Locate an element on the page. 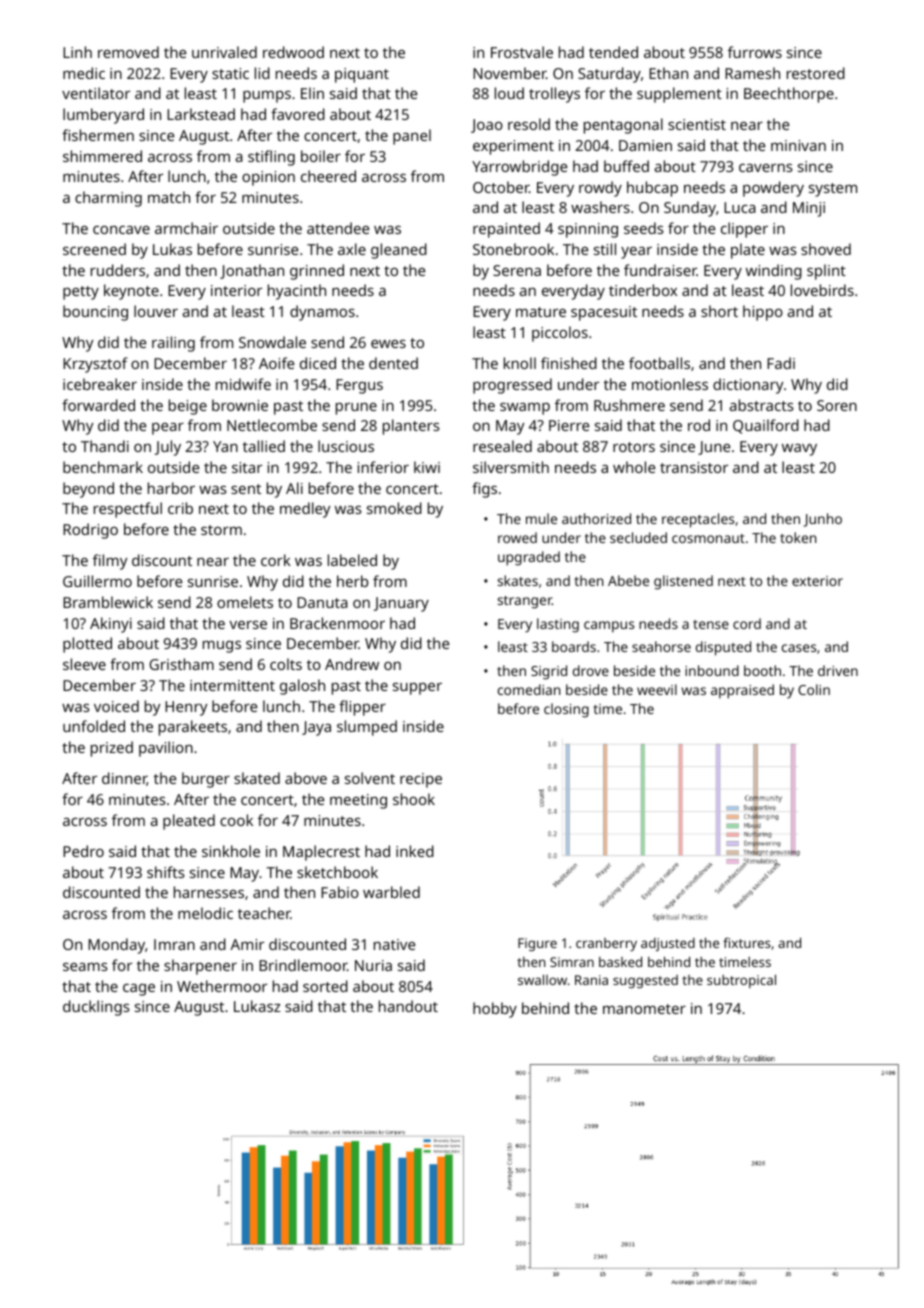 The image size is (924, 1308). seams is located at coordinates (85, 967).
